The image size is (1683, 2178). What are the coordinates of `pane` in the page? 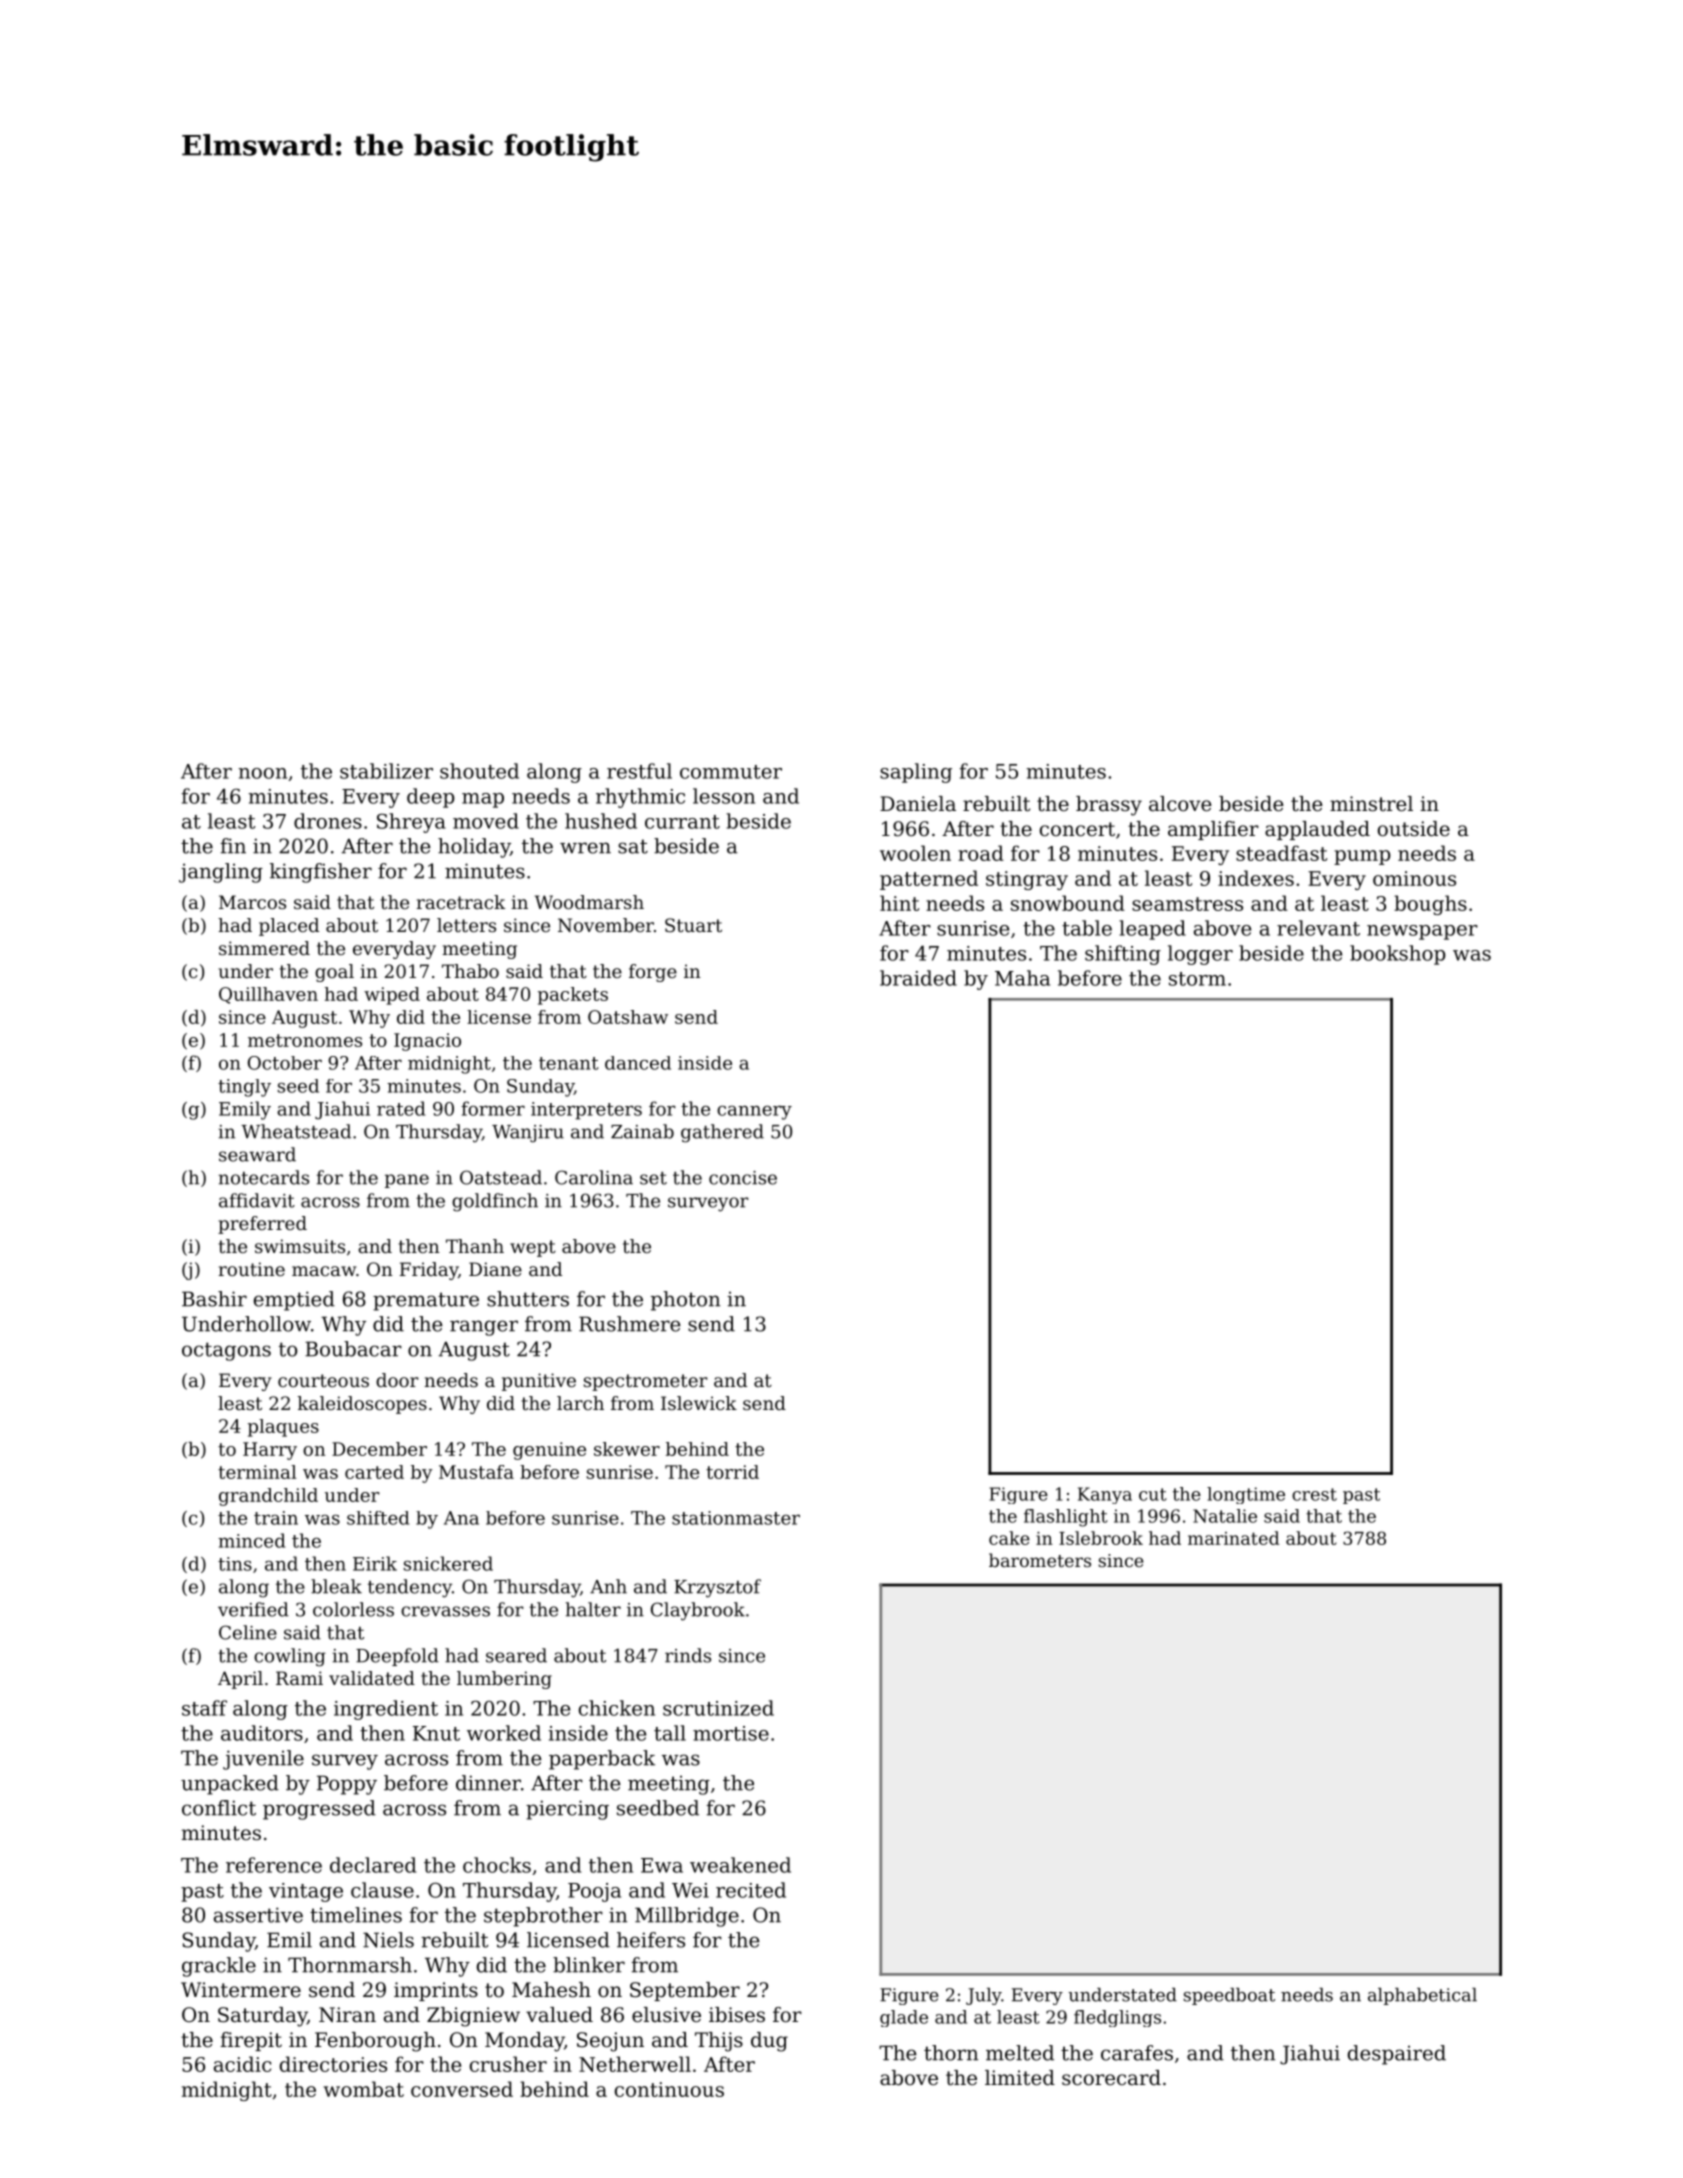 It's located at (407, 1181).
